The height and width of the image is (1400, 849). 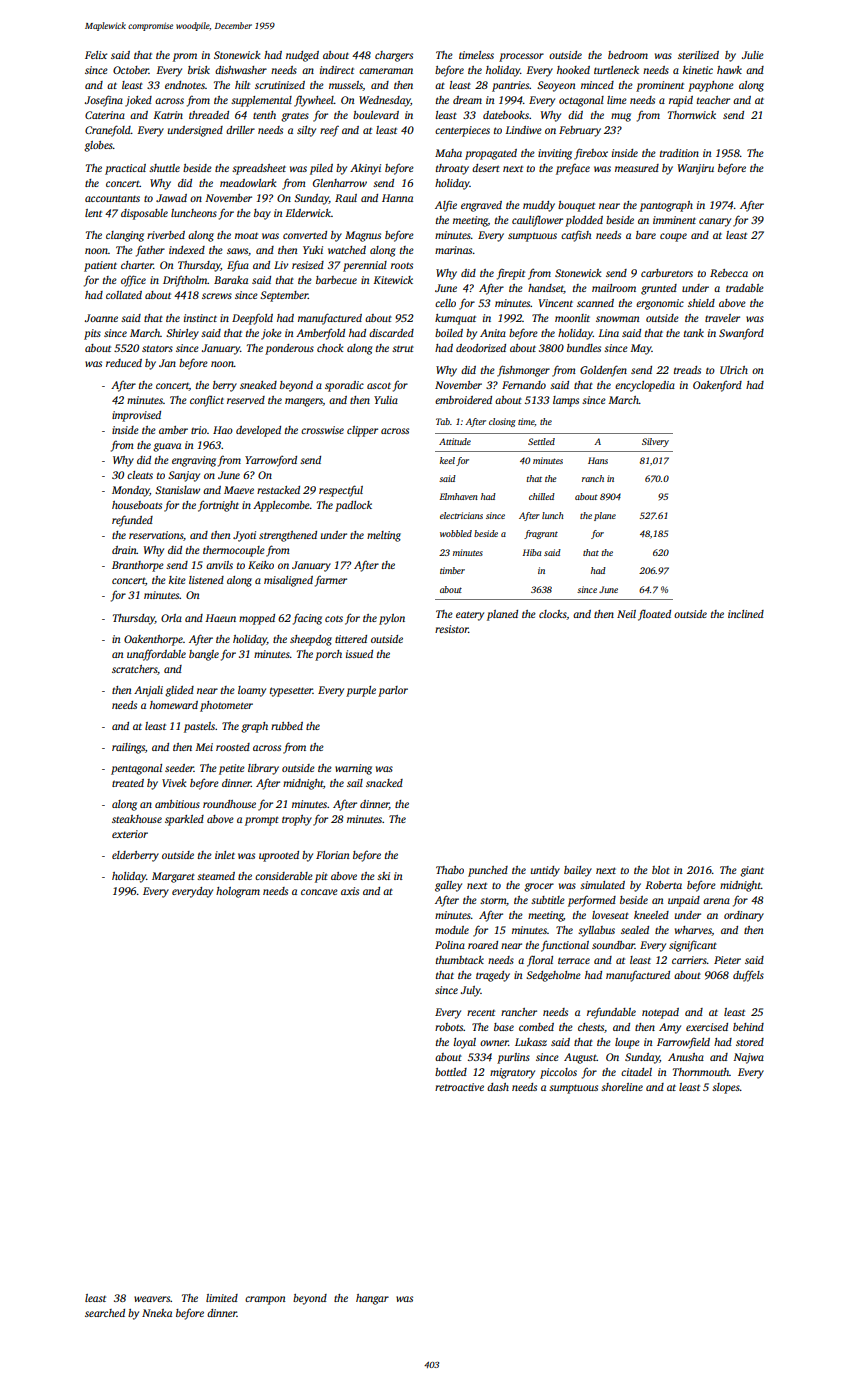 I want to click on nudged, so click(x=302, y=56).
